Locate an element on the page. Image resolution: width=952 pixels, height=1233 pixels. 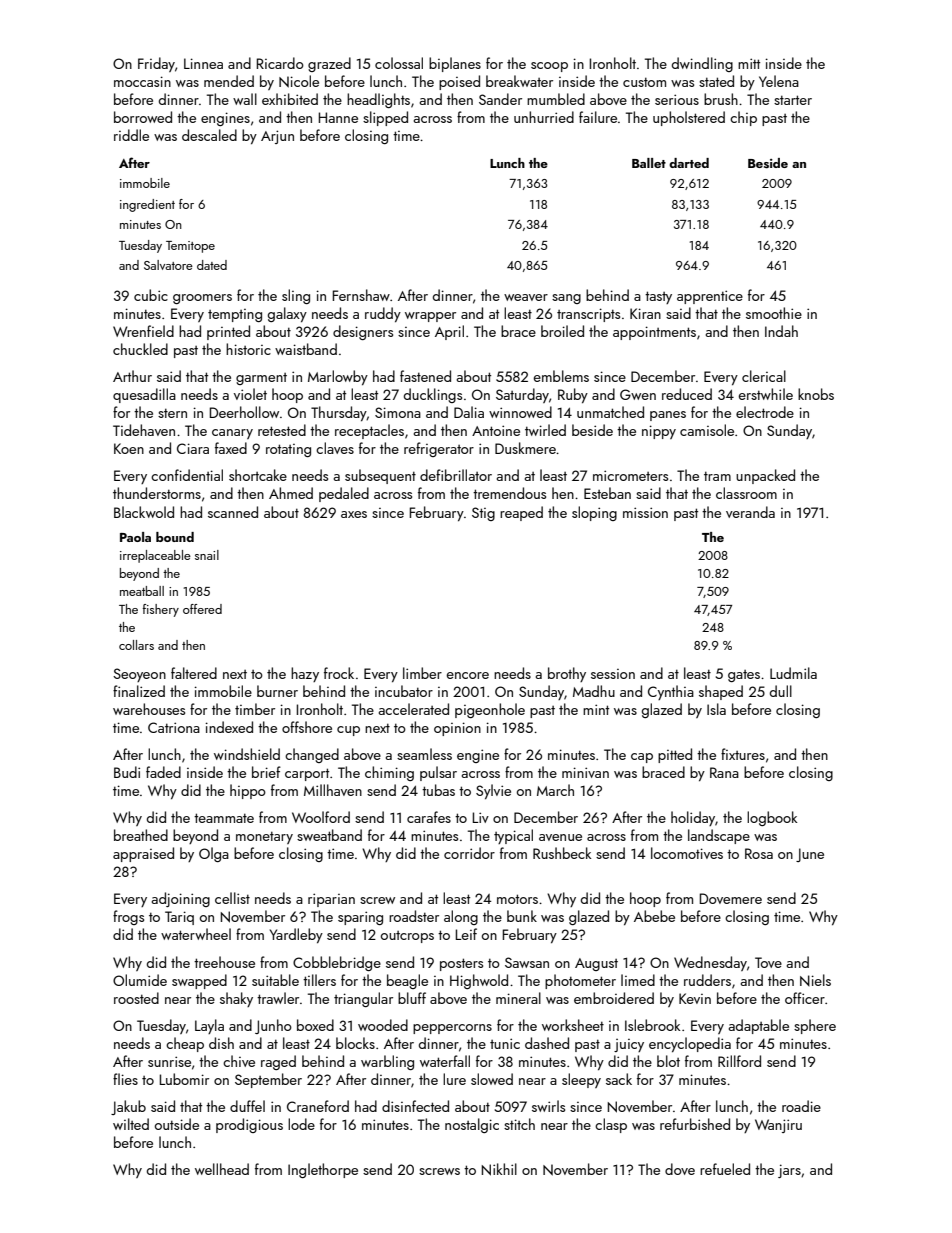
Tariq is located at coordinates (179, 918).
